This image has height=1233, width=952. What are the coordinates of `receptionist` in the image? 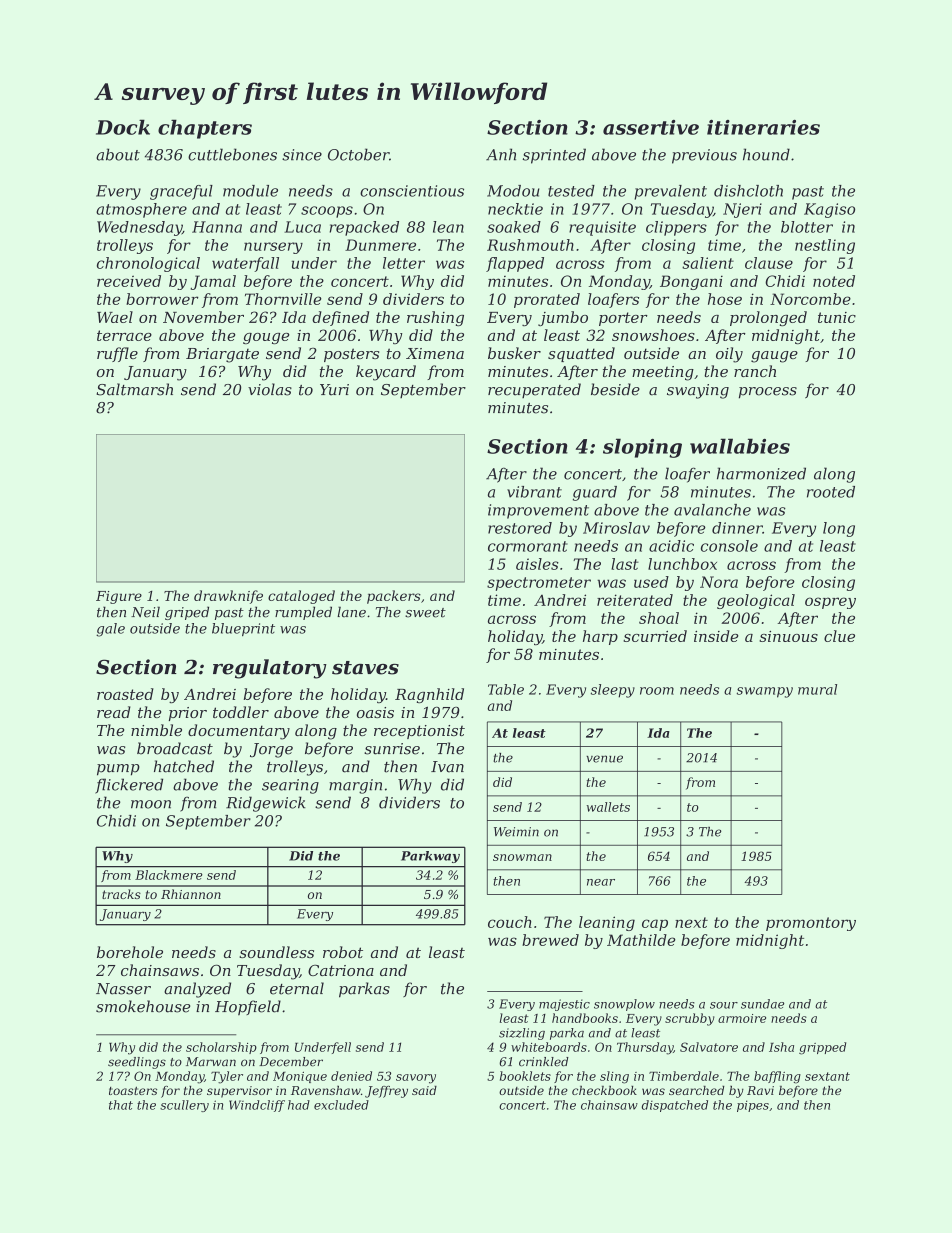 It's located at (419, 732).
